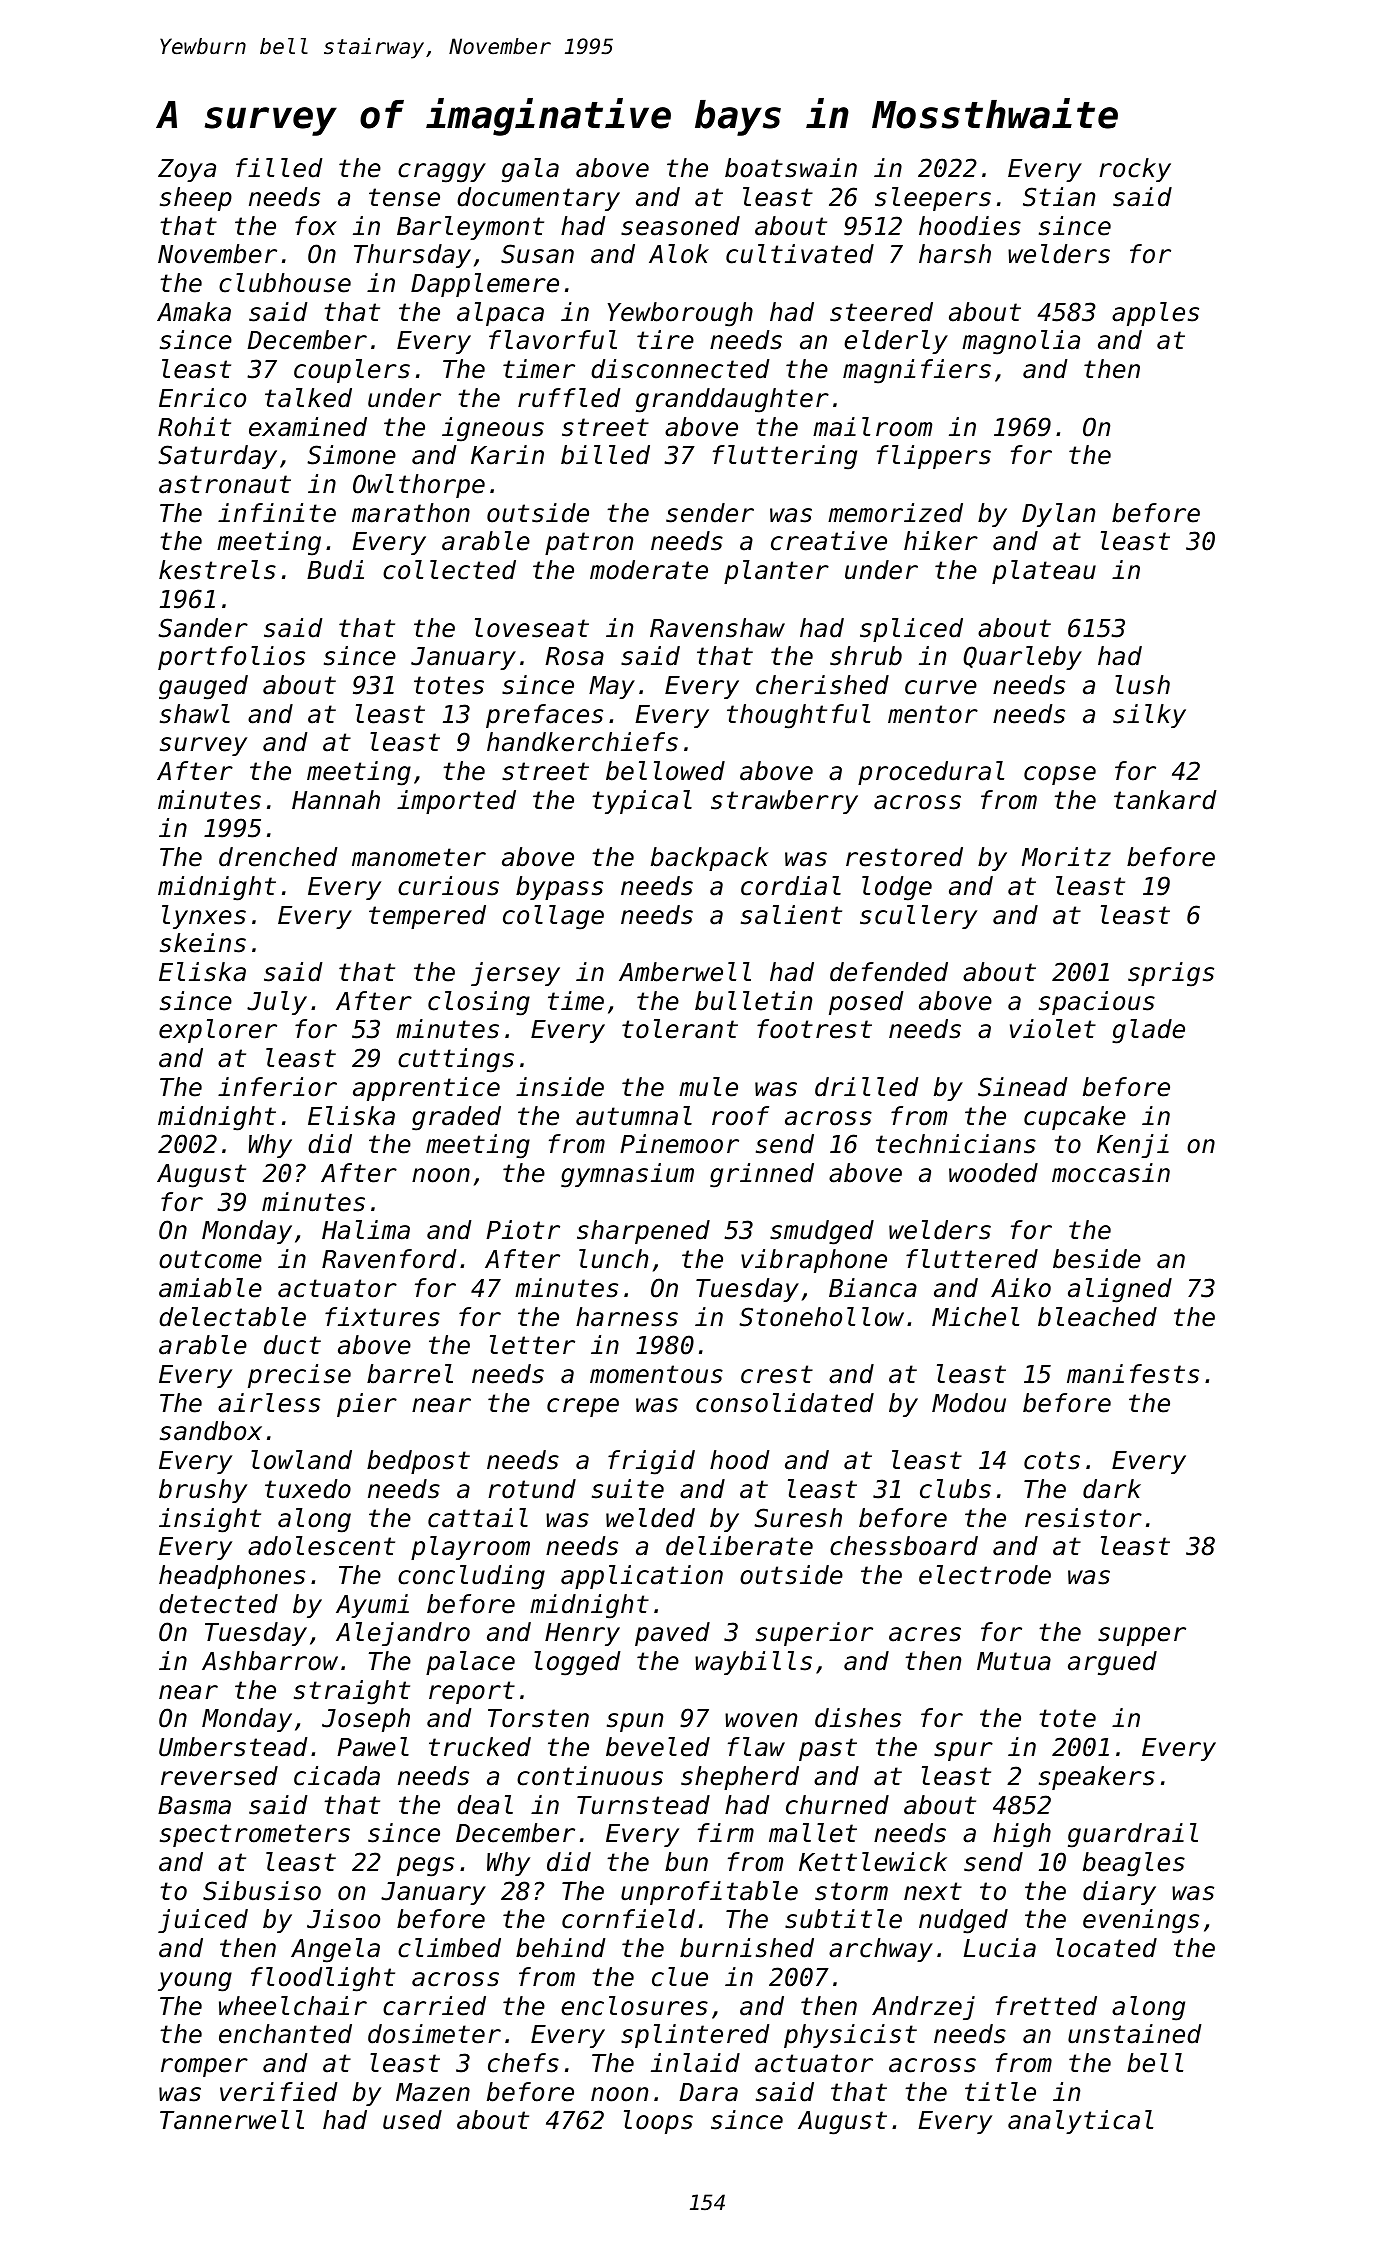 The height and width of the screenshot is (2268, 1377). What do you see at coordinates (412, 2120) in the screenshot?
I see `used` at bounding box center [412, 2120].
